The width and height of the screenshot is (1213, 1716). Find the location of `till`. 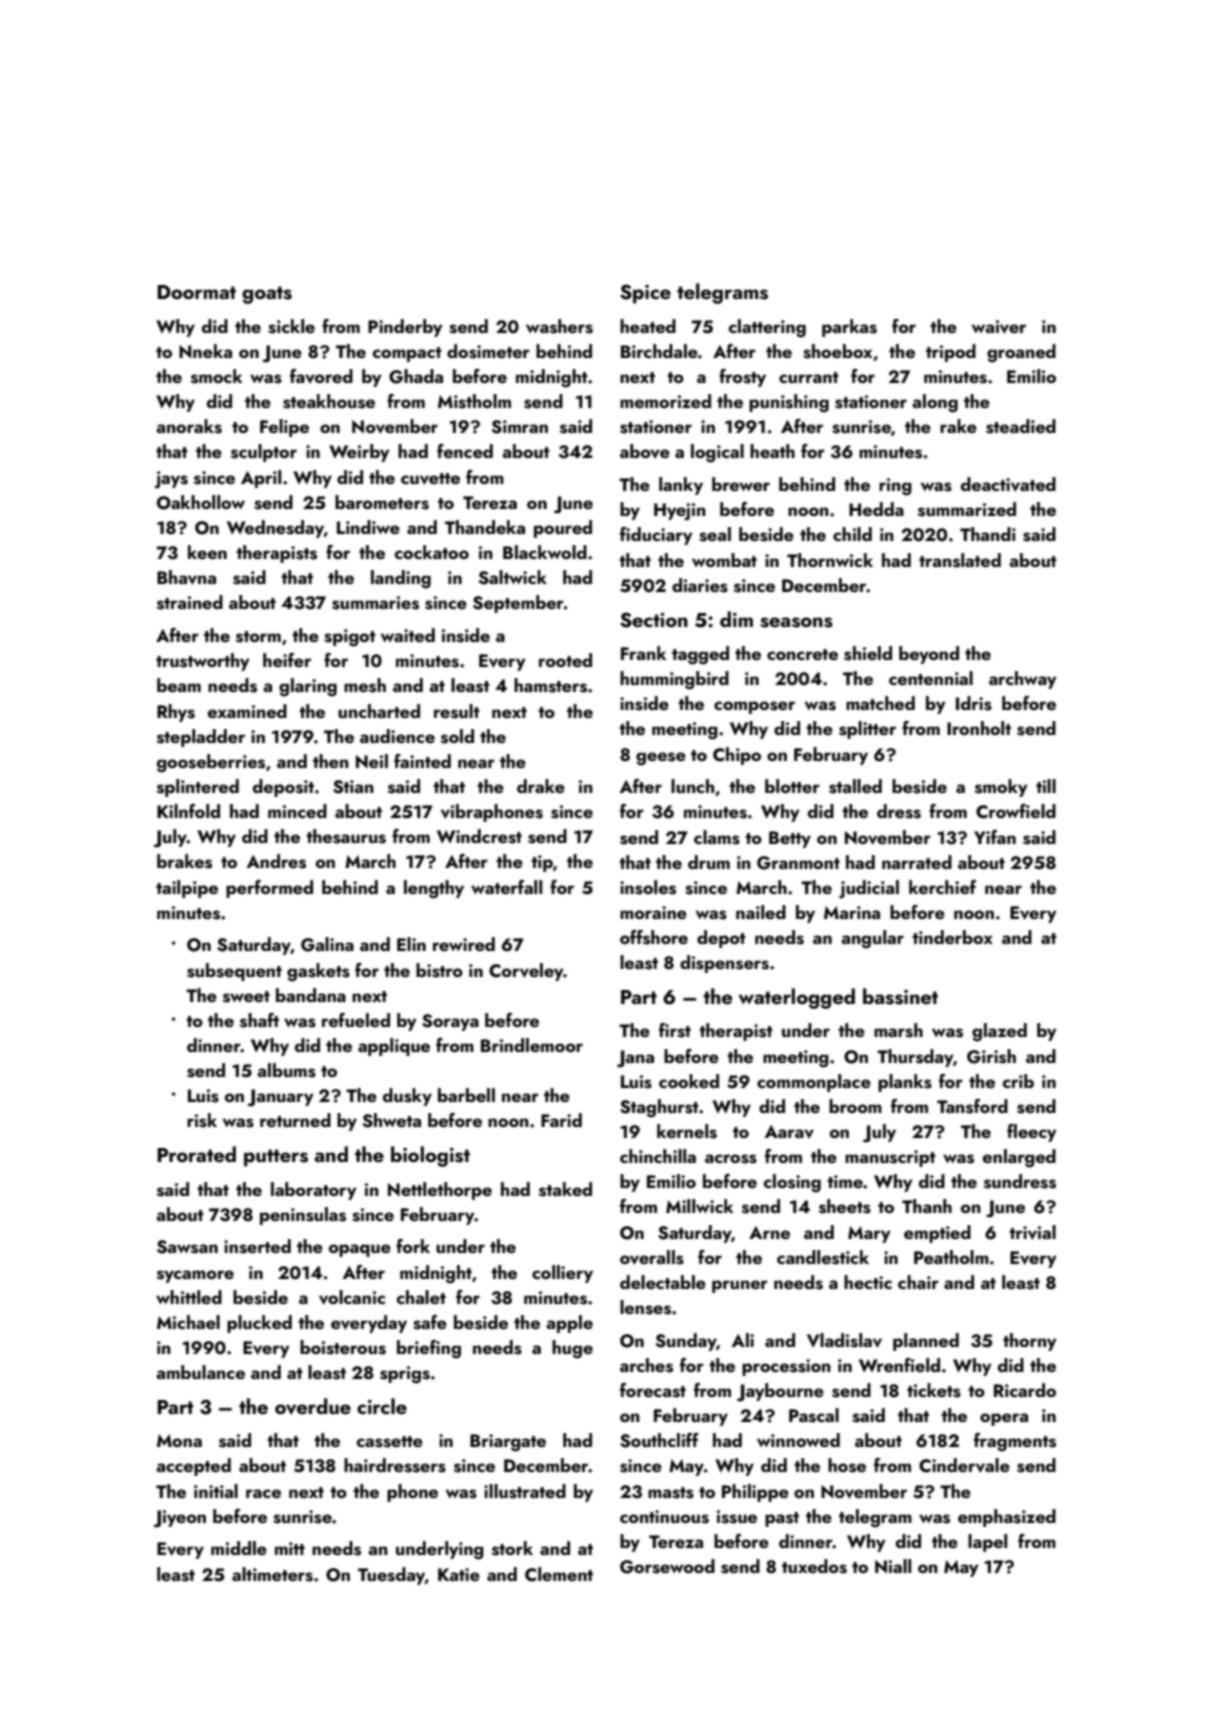

till is located at coordinates (1046, 786).
